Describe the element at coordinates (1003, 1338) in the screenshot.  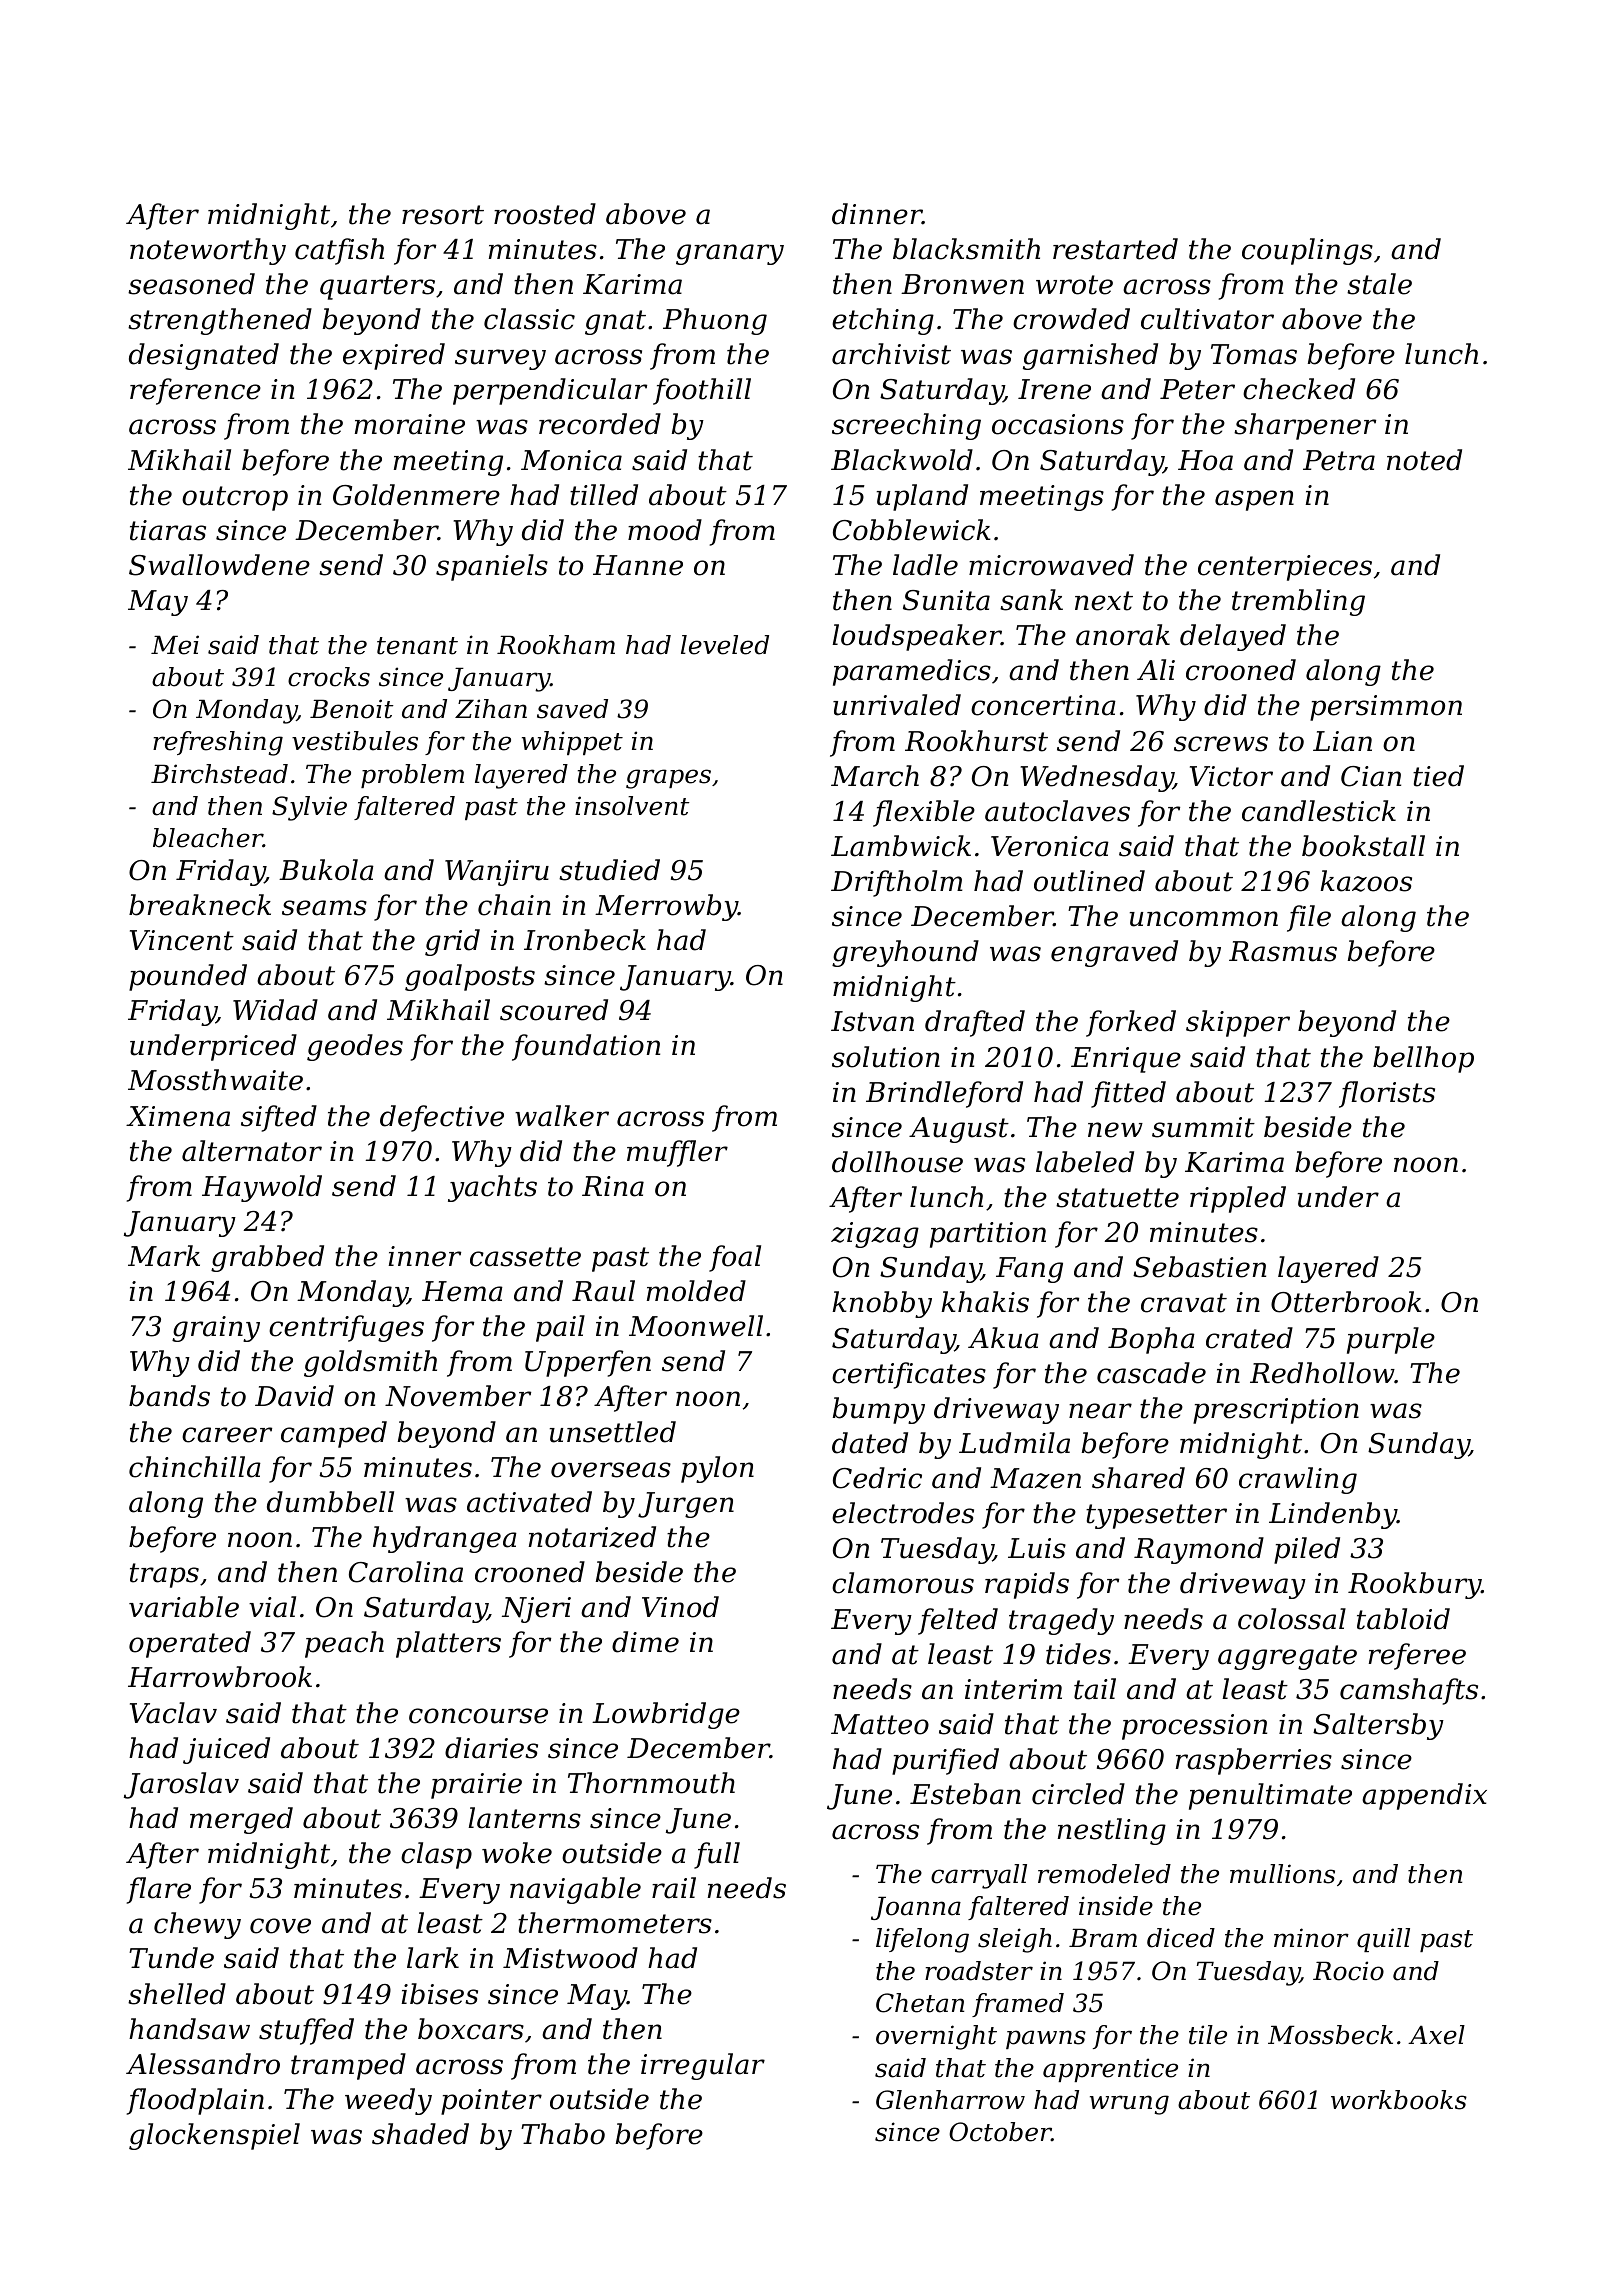
I see `Akua` at that location.
